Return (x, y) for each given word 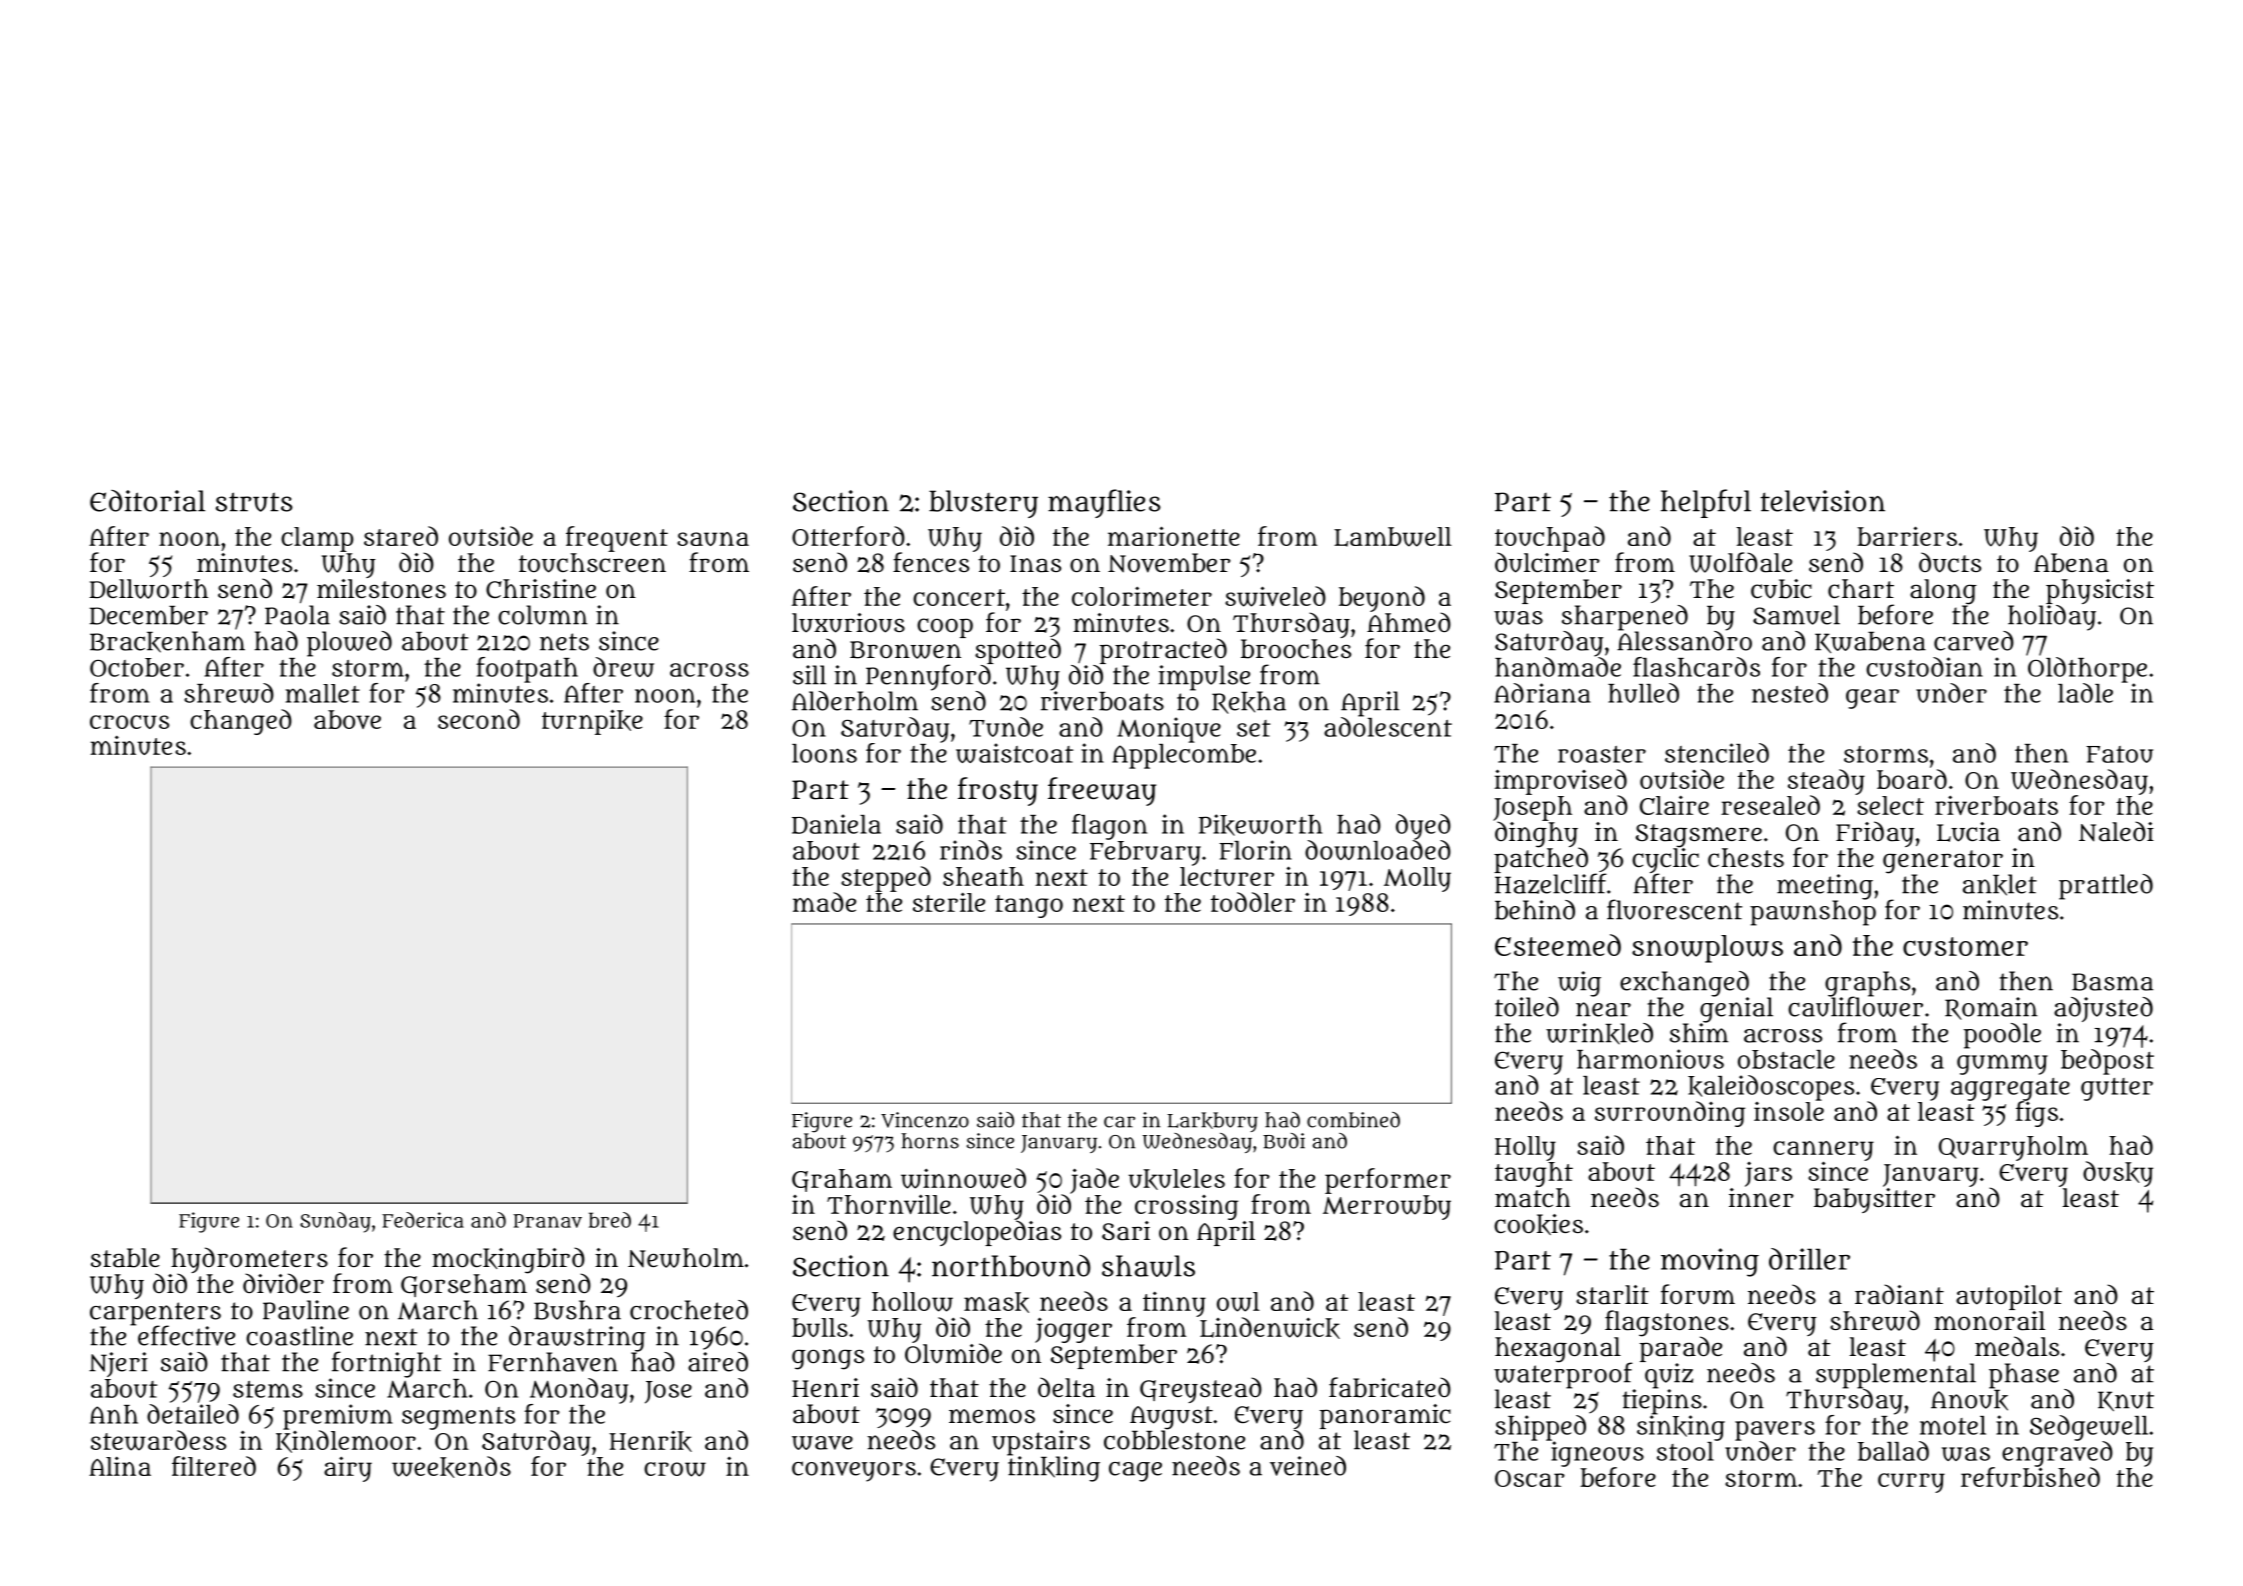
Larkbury (1212, 1122)
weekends (451, 1467)
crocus (129, 722)
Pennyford (928, 677)
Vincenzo (925, 1120)
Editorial (147, 501)
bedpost (2107, 1062)
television (1822, 501)
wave (822, 1443)
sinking (1681, 1428)
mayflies (1104, 503)
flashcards (1696, 667)
